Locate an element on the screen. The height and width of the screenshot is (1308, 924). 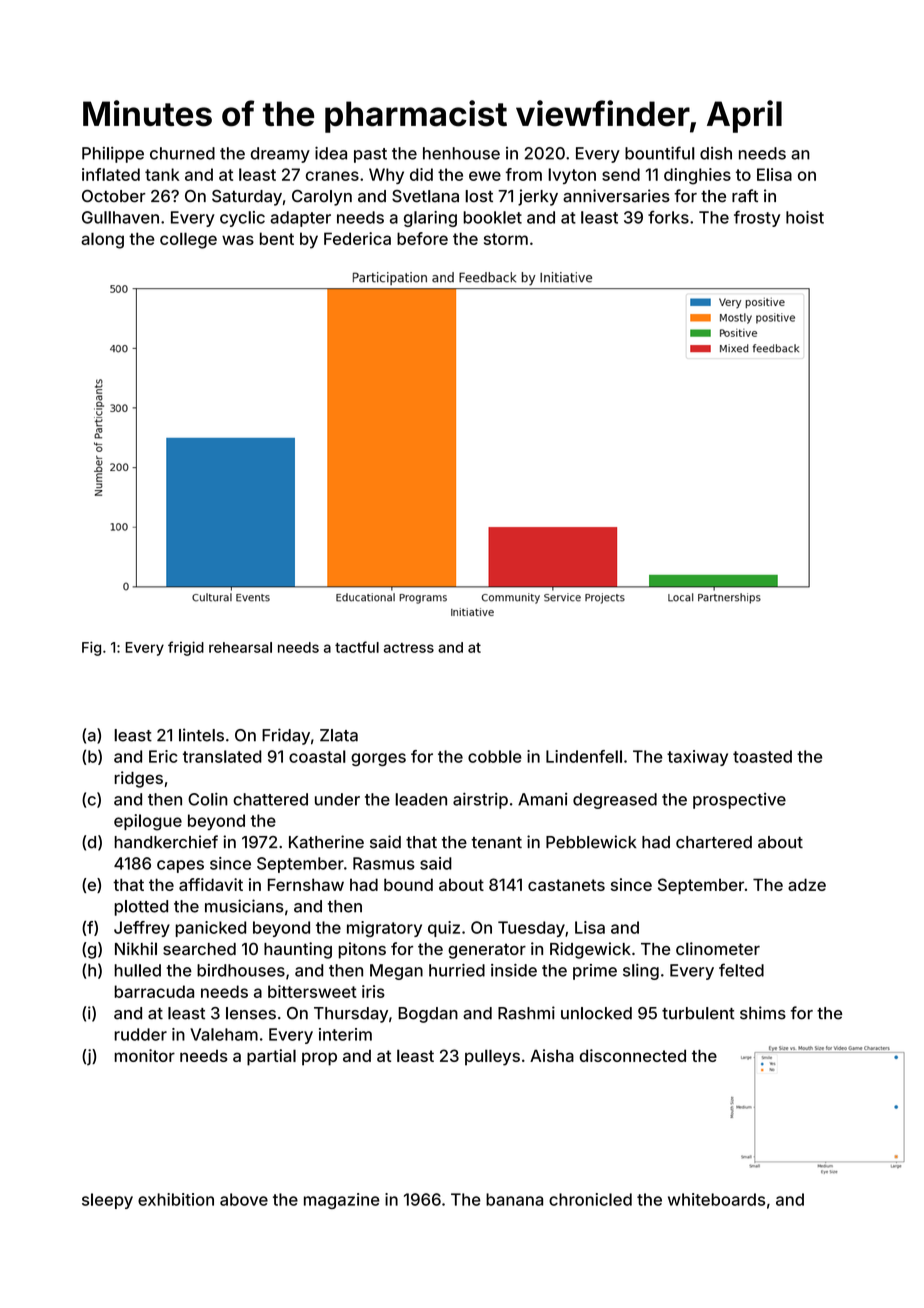
storm is located at coordinates (506, 239).
